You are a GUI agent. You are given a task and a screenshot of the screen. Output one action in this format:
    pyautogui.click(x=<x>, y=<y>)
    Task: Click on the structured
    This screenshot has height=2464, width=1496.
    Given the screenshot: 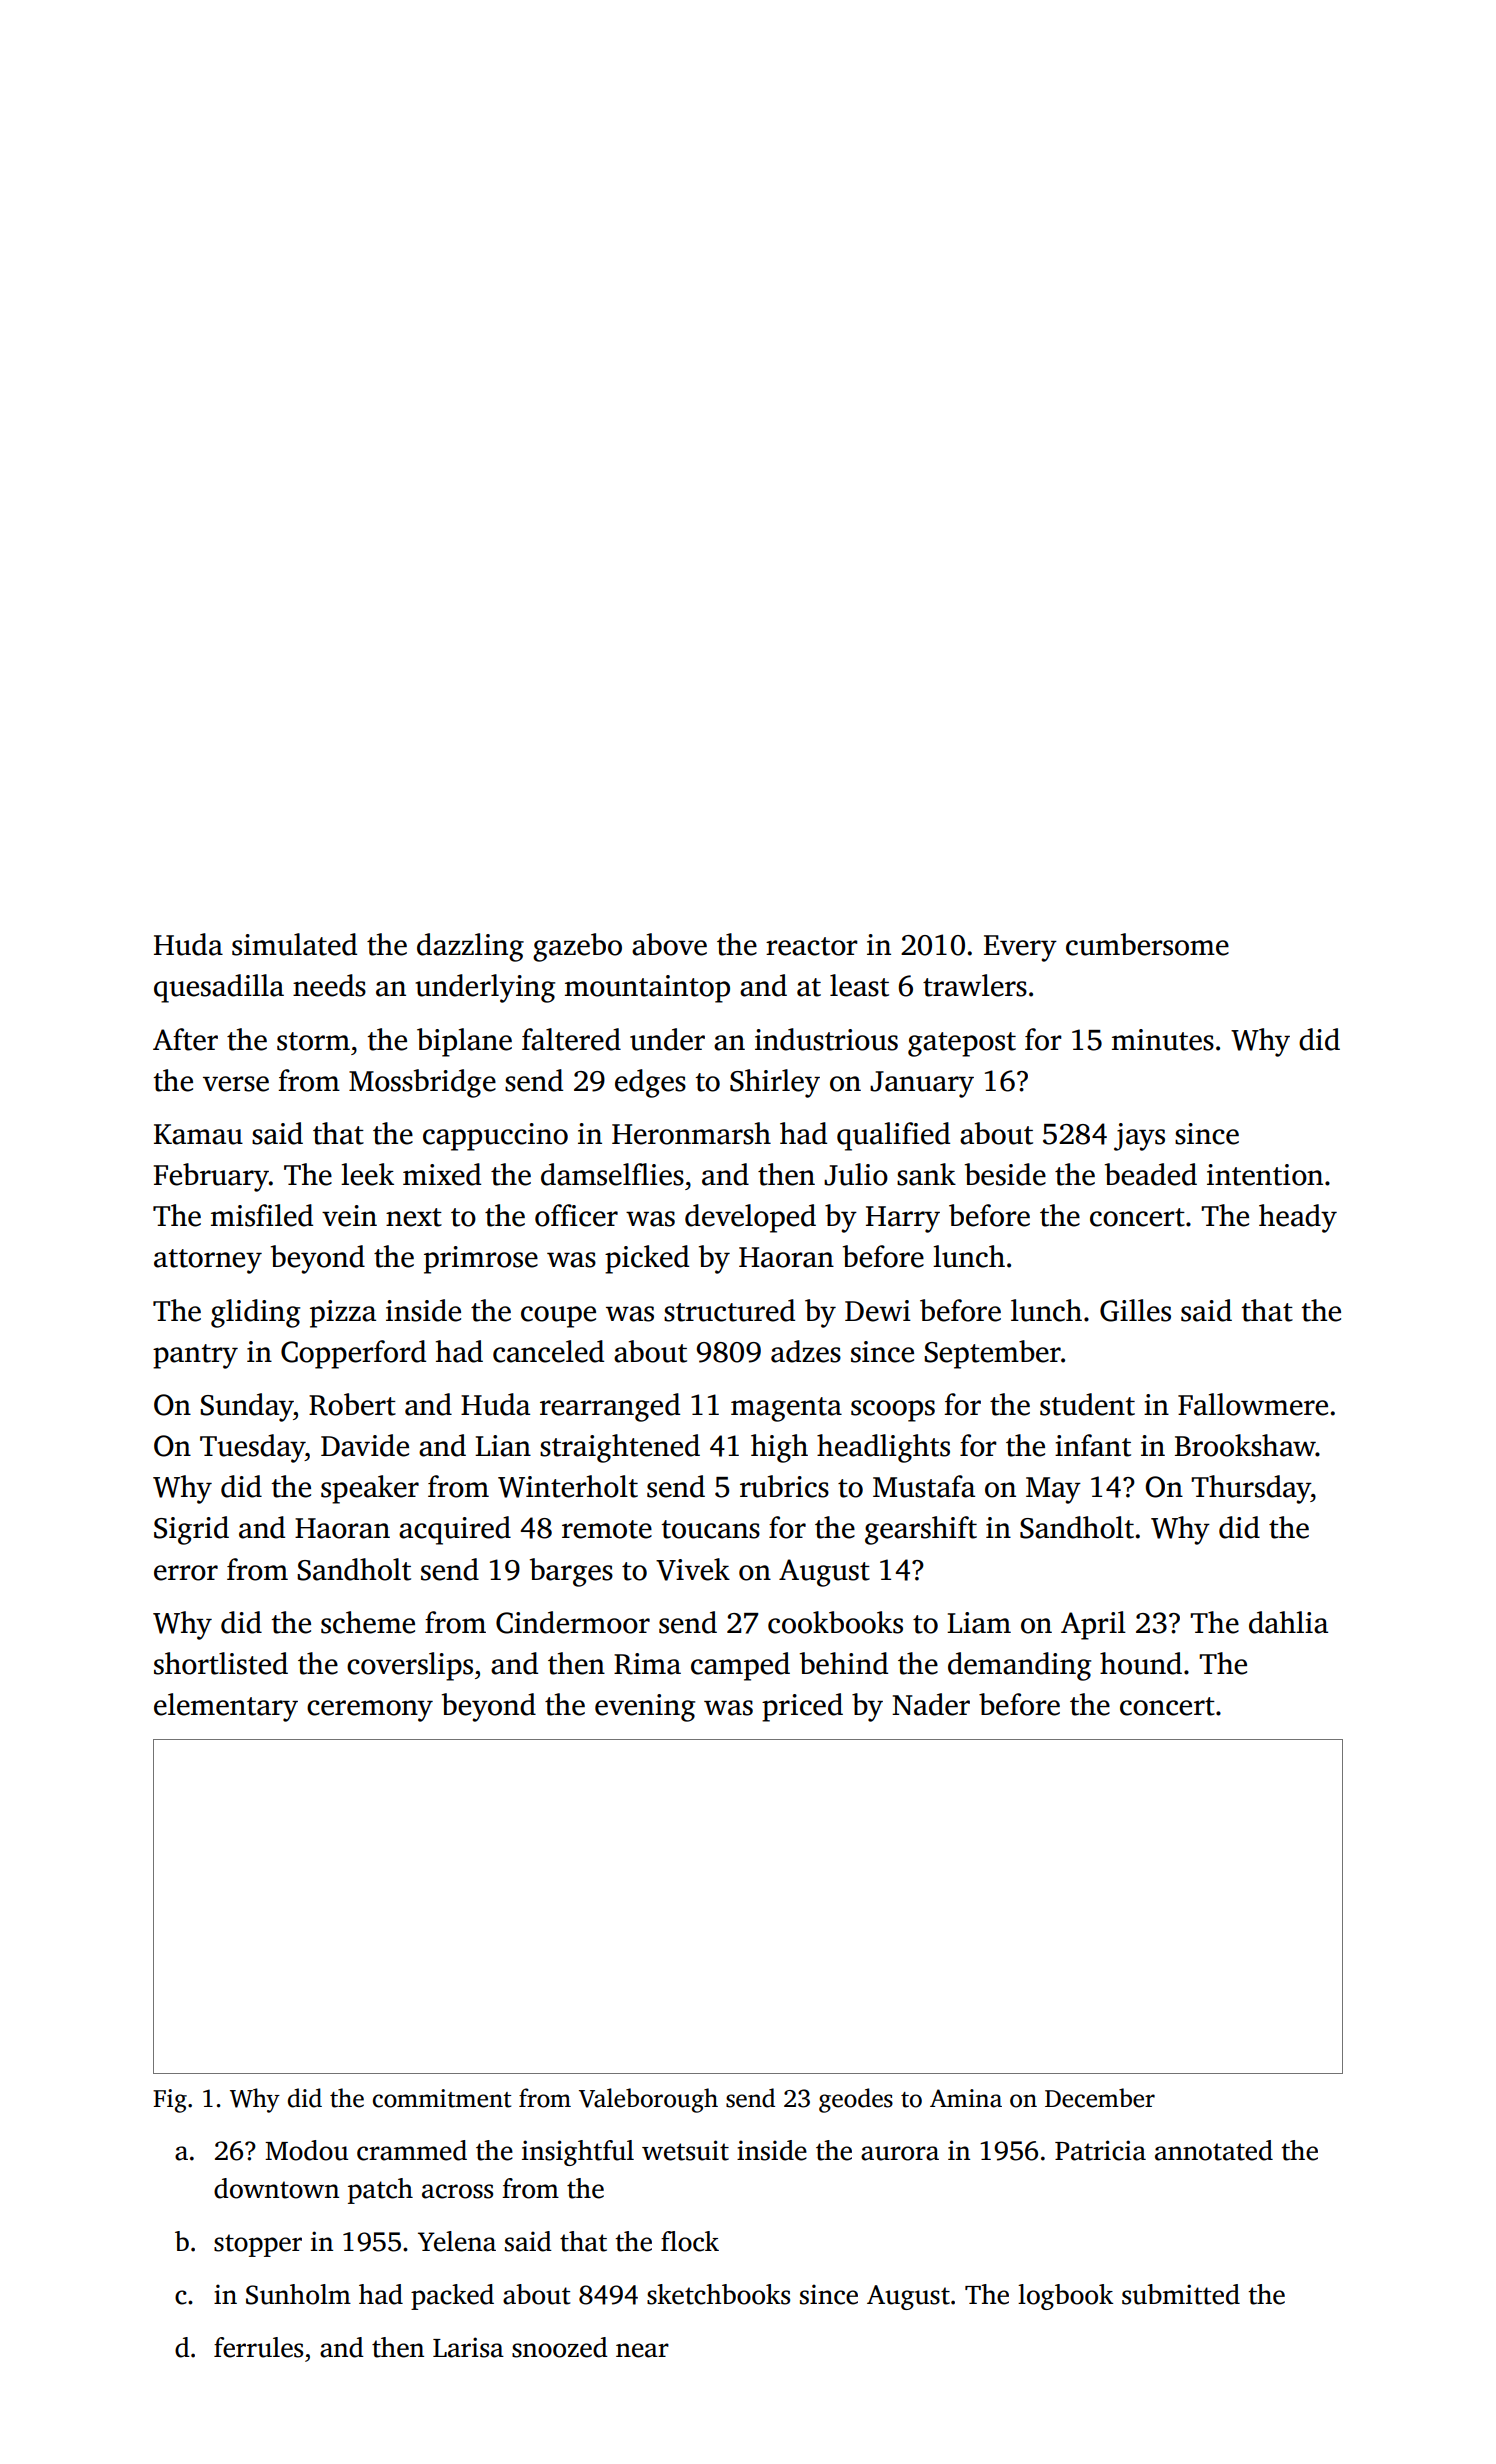 What is the action you would take?
    pyautogui.click(x=729, y=1310)
